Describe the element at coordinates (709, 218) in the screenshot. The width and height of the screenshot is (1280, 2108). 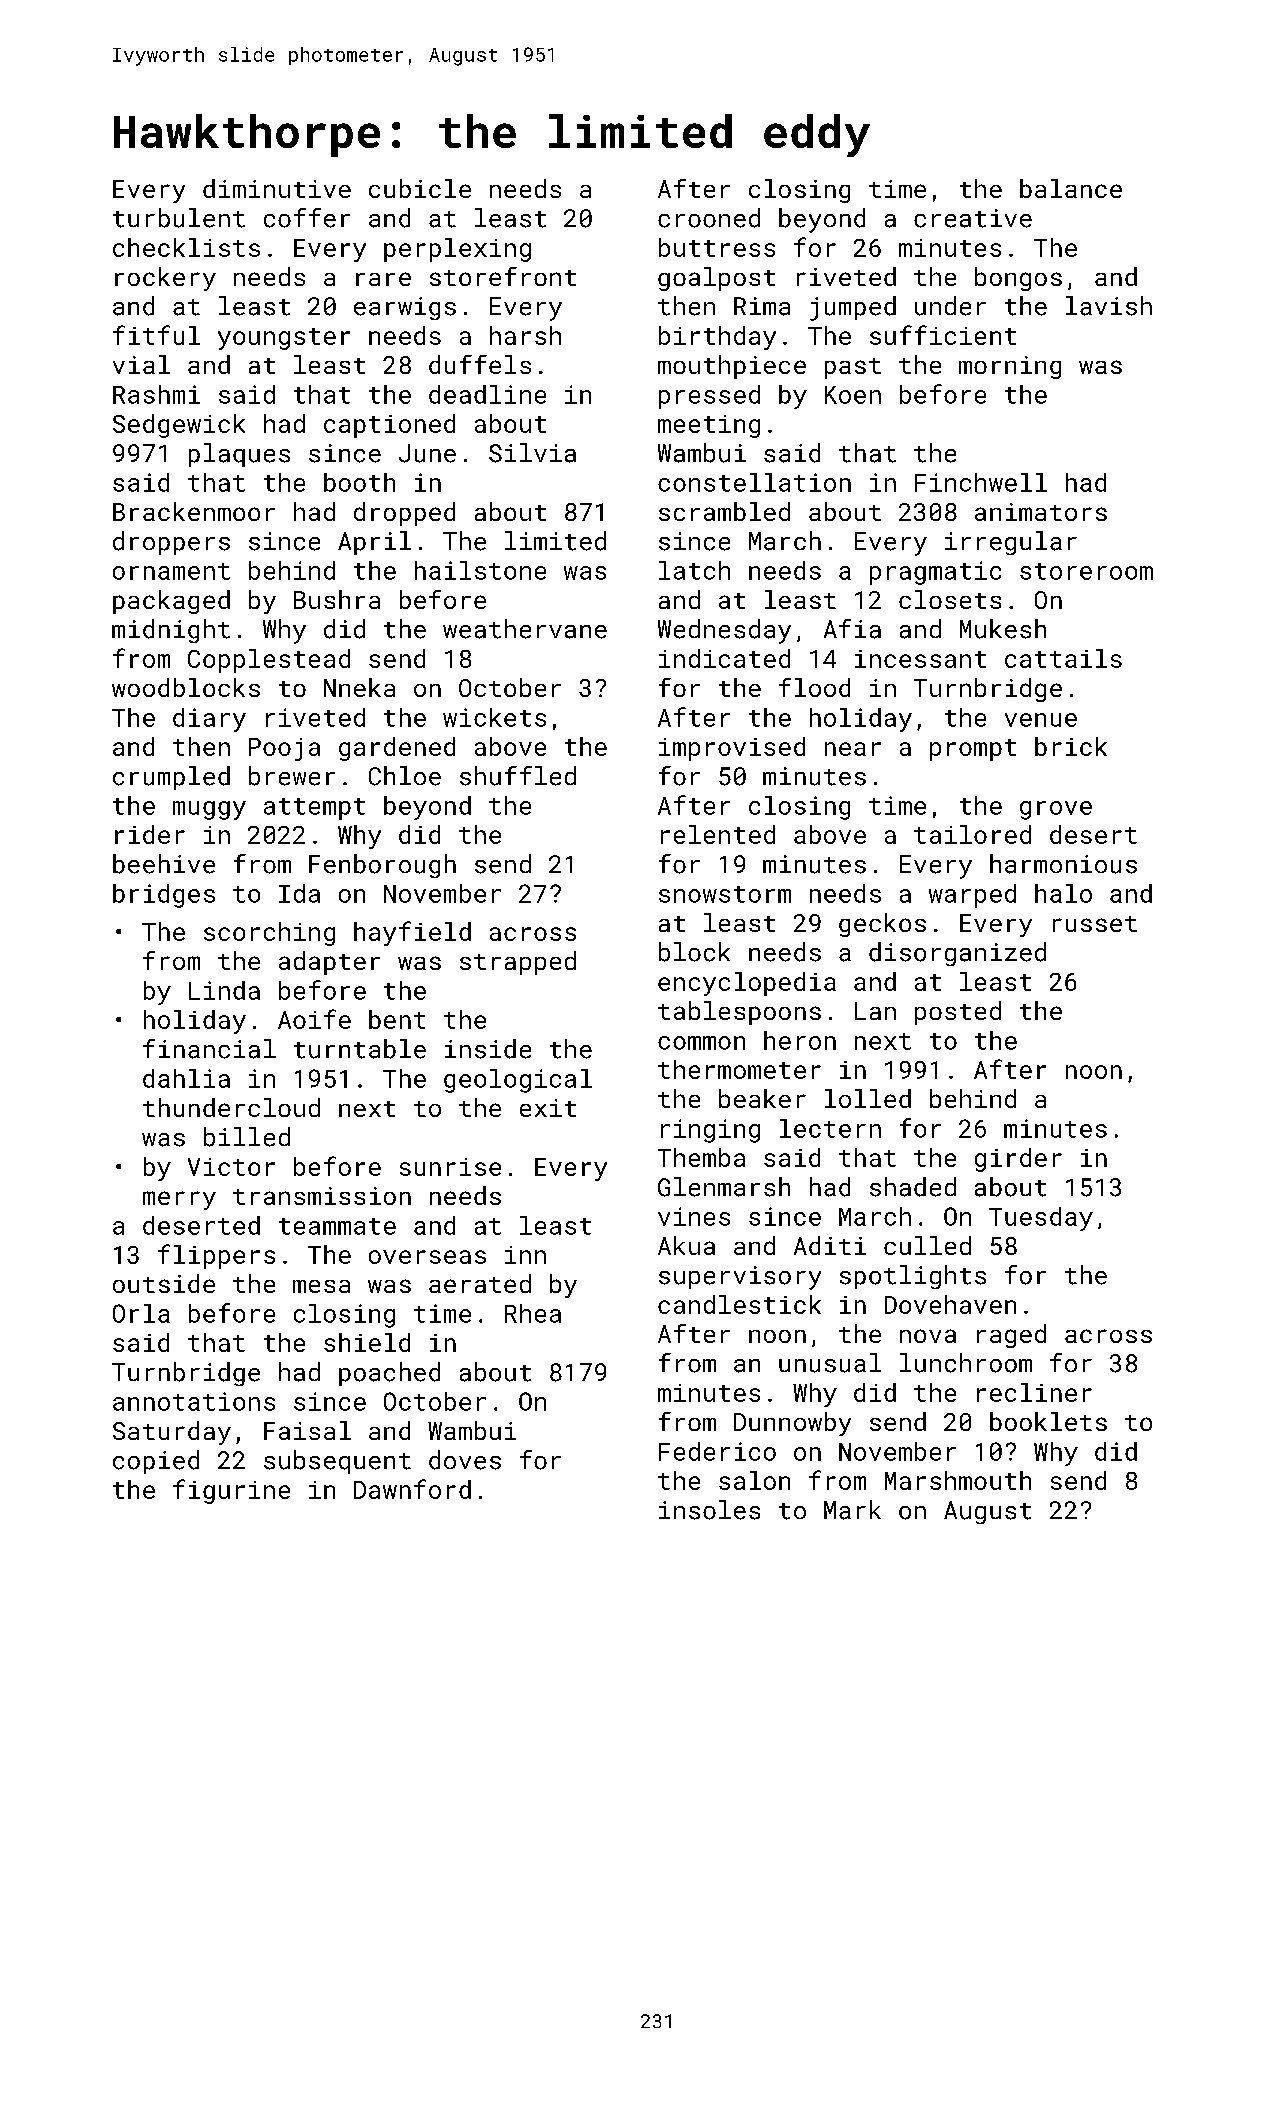
I see `crooned` at that location.
